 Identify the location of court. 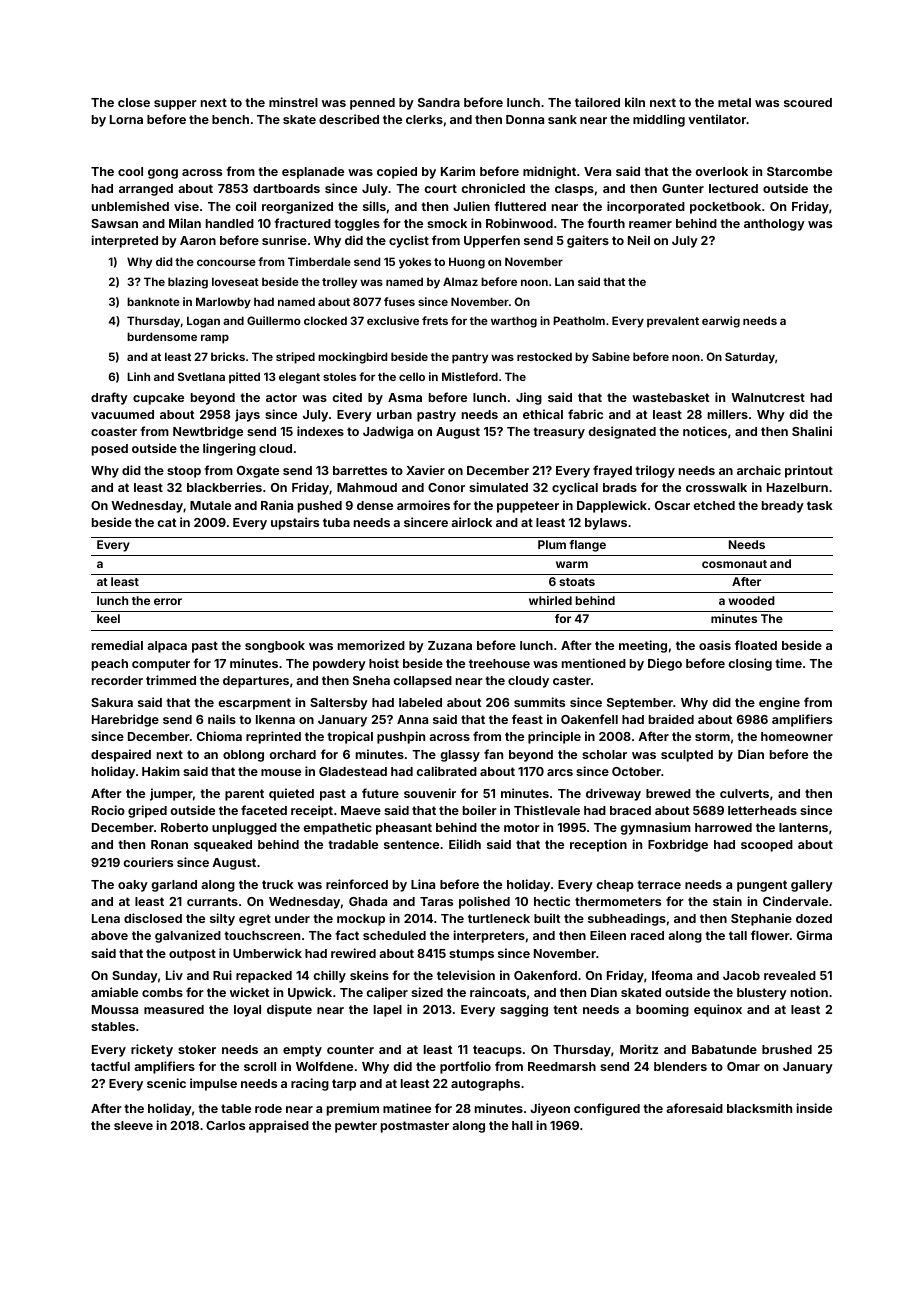
(440, 188).
